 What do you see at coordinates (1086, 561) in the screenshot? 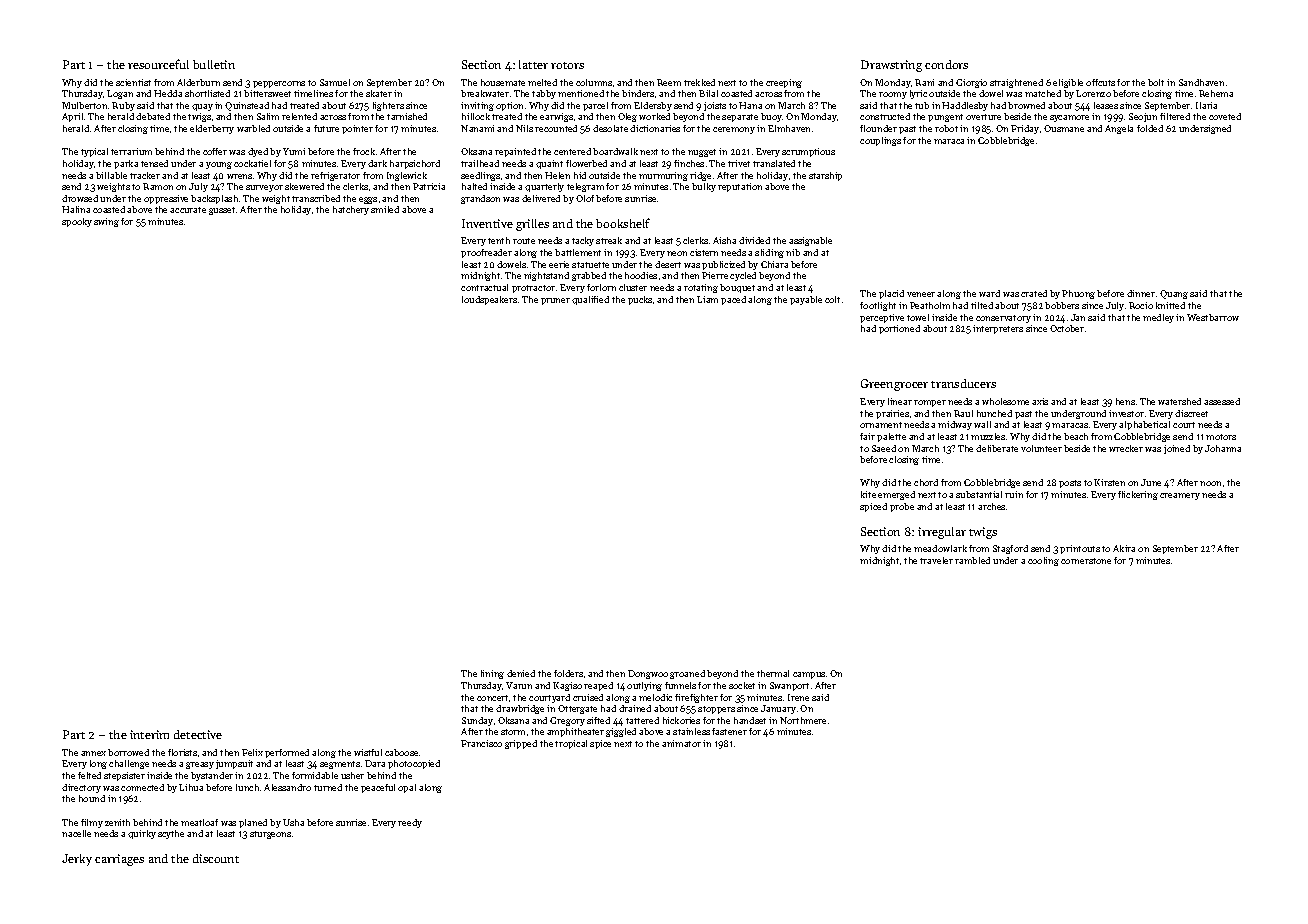
I see `cornerstone` at bounding box center [1086, 561].
